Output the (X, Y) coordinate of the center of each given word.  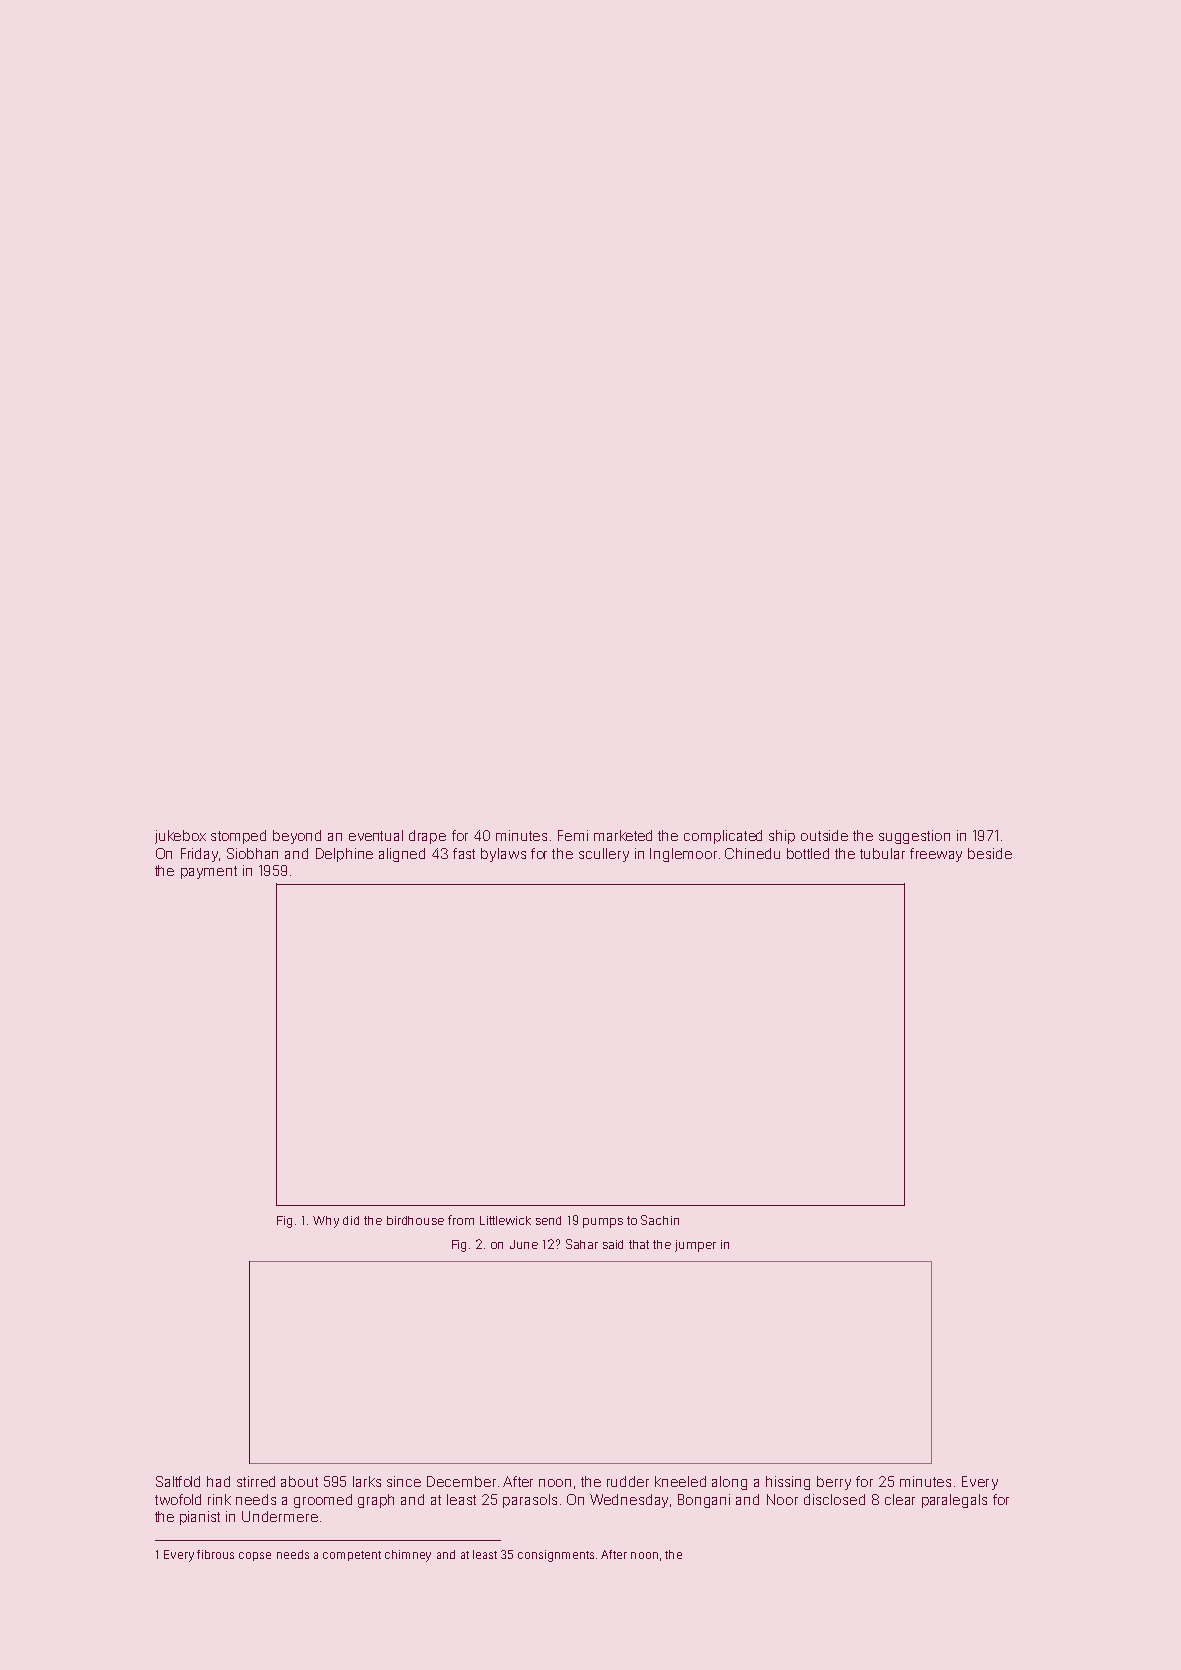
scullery (604, 855)
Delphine (344, 855)
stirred (256, 1481)
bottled (808, 853)
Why (326, 1222)
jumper (695, 1246)
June (524, 1244)
